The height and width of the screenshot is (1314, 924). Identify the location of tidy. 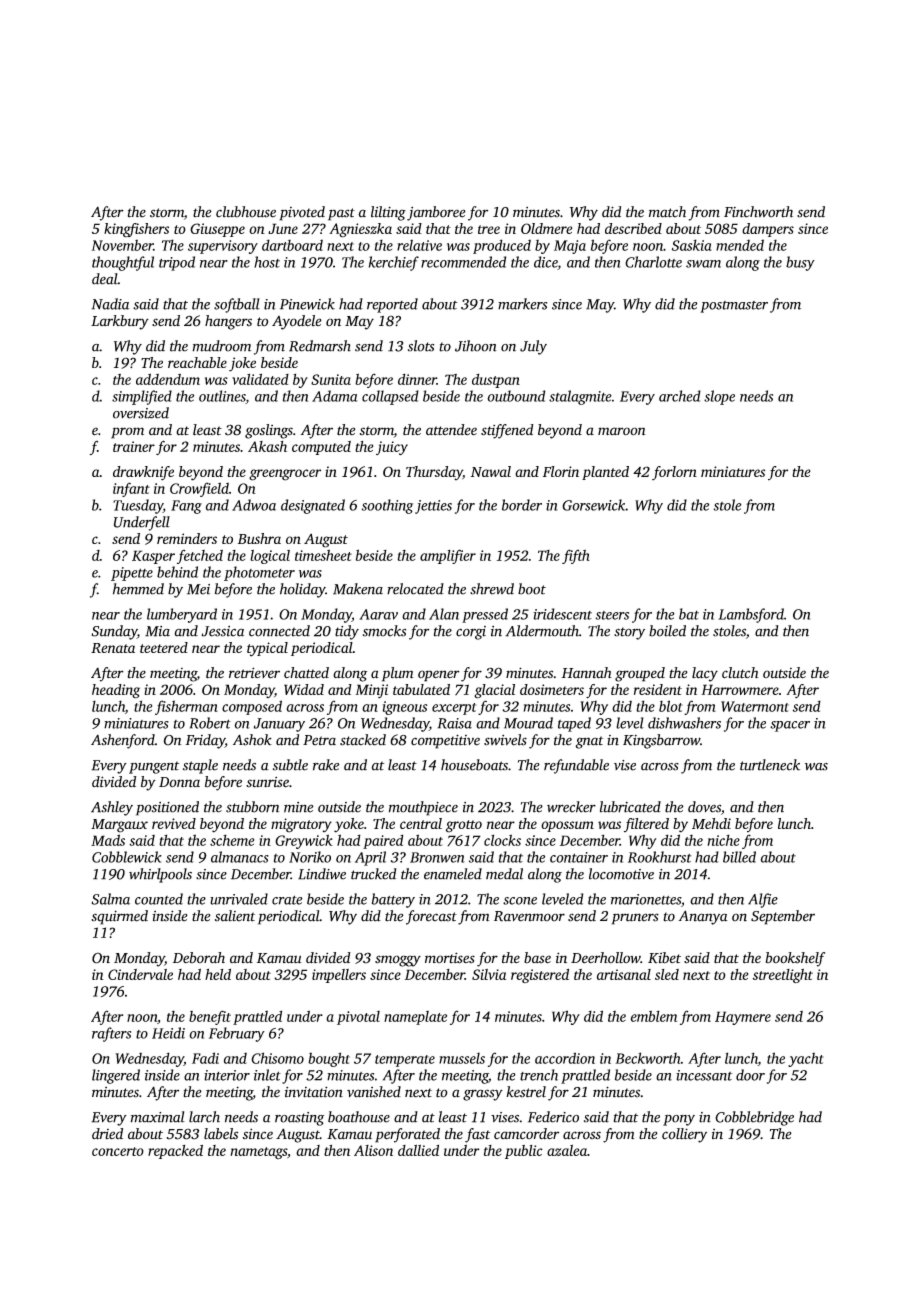
(347, 632).
